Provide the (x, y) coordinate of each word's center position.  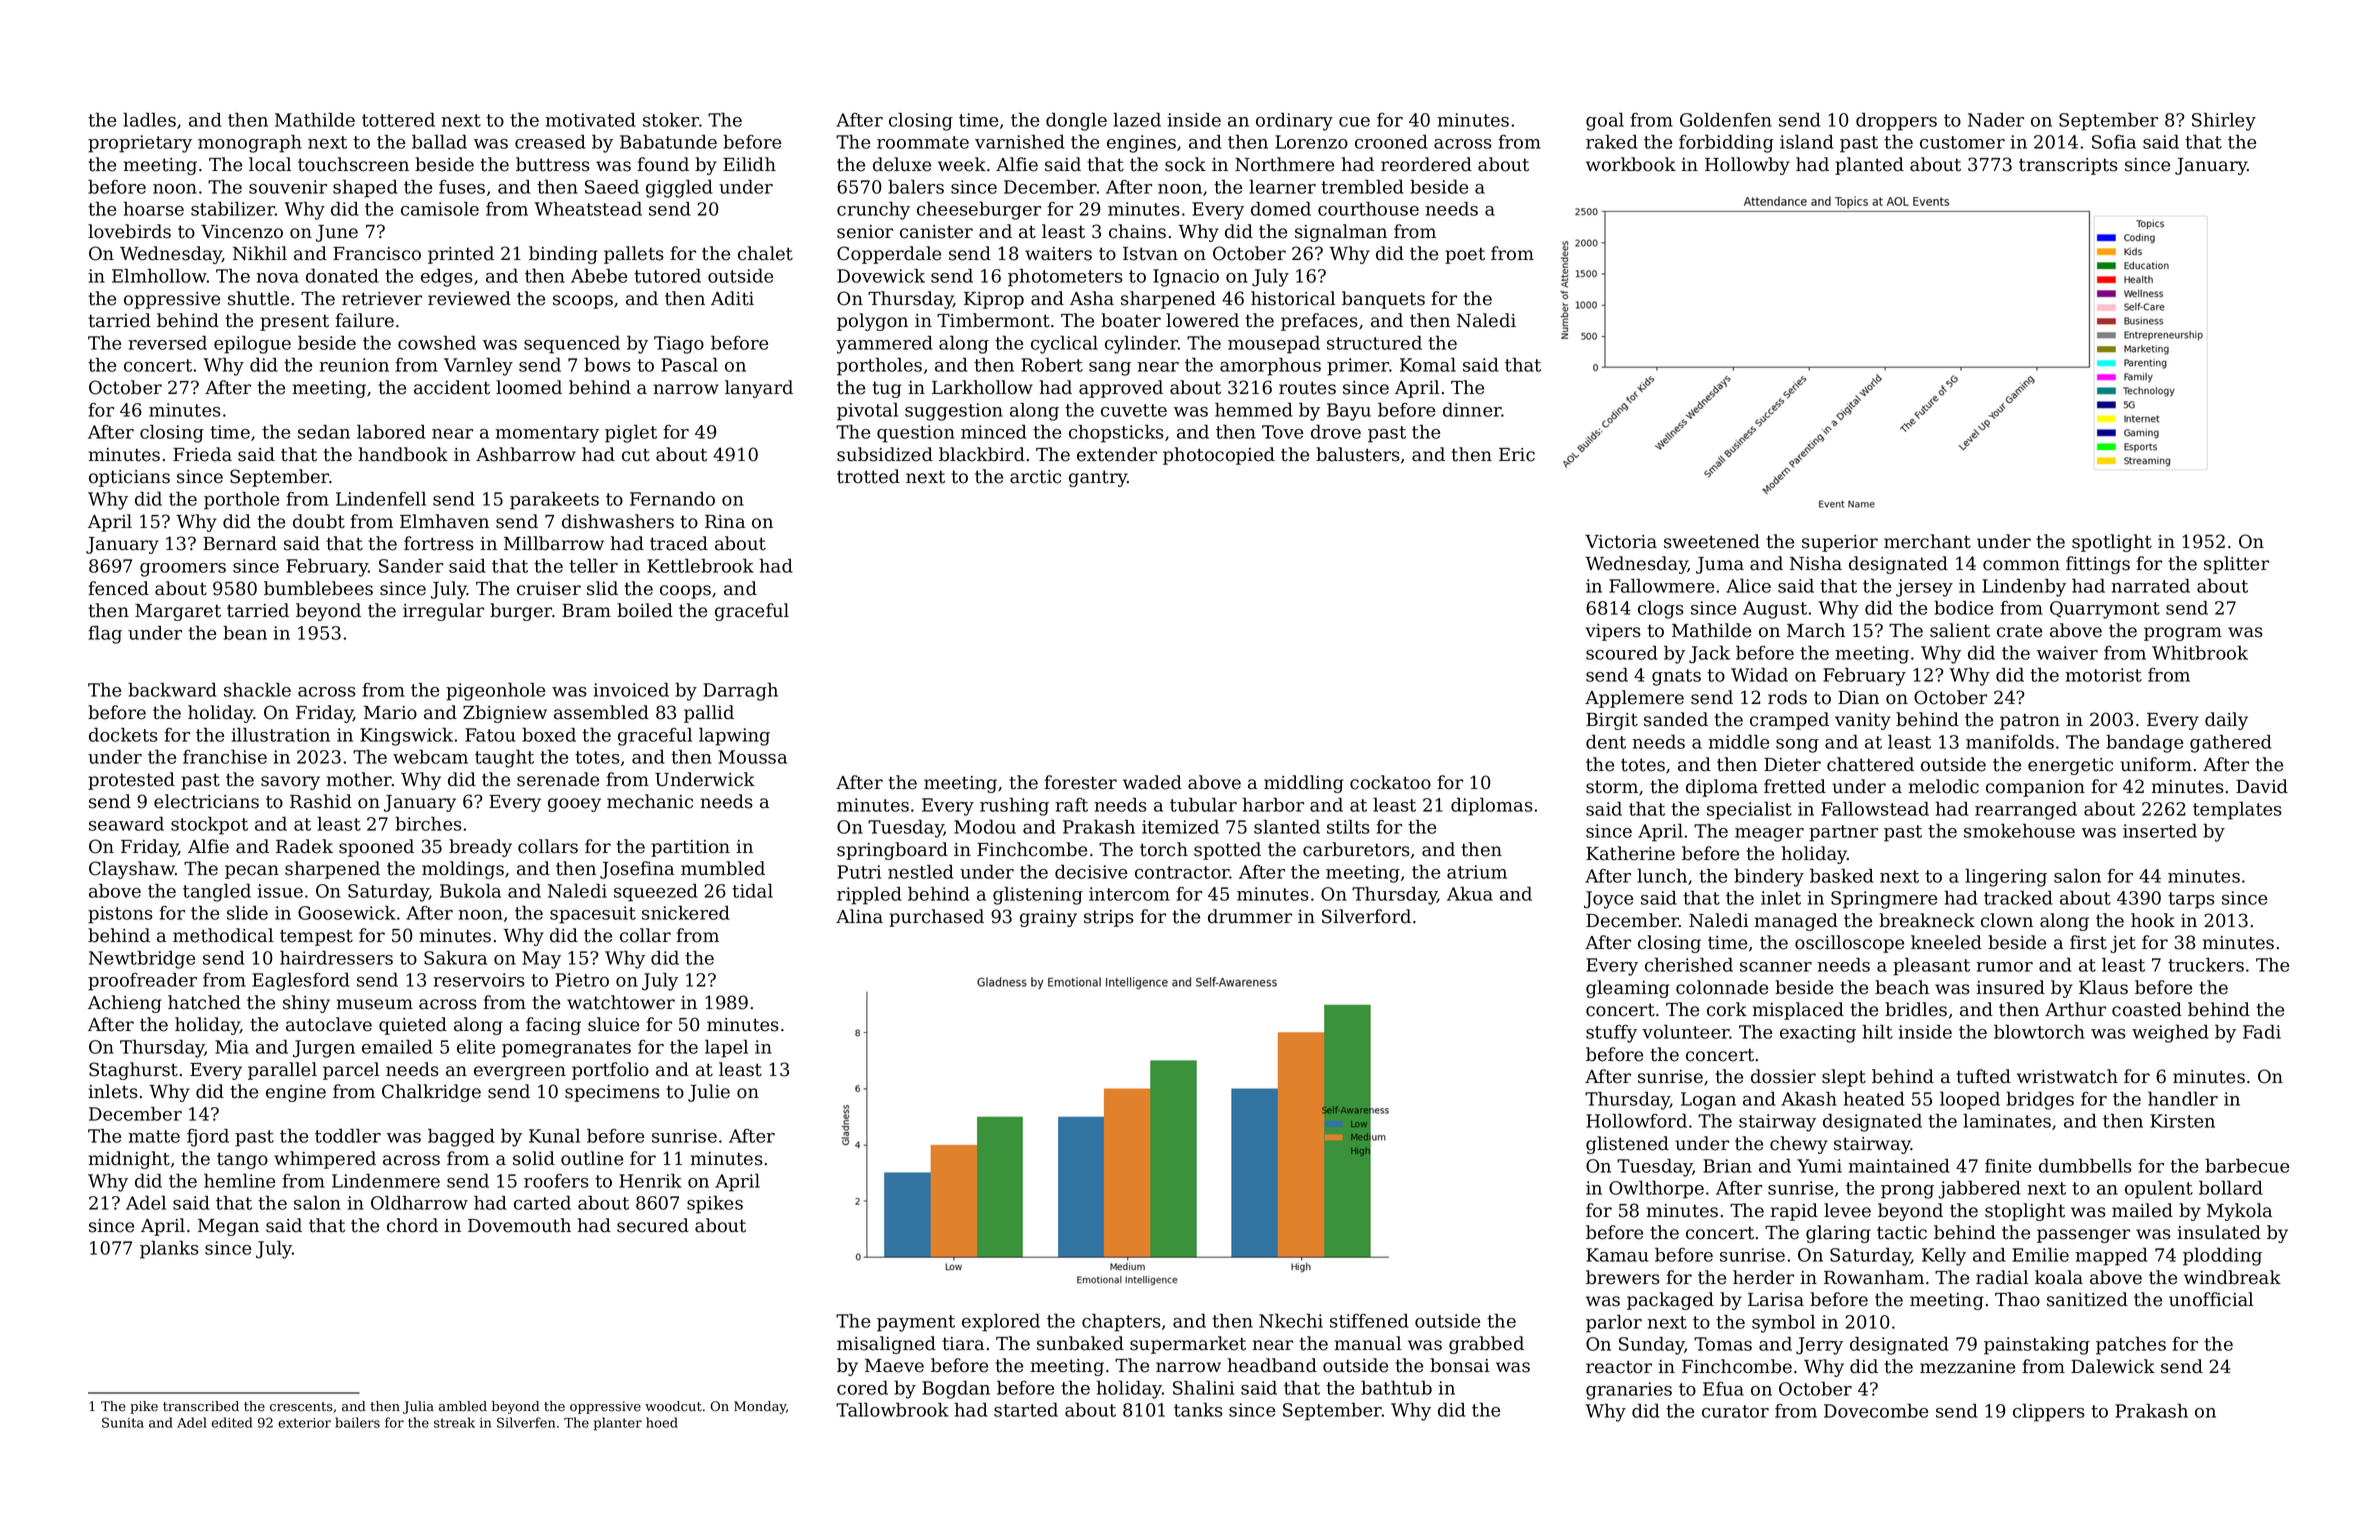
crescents (301, 1407)
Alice (1748, 586)
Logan (1708, 1101)
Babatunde (668, 141)
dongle (1076, 121)
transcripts (2068, 166)
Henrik (650, 1181)
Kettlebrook (700, 565)
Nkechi (1291, 1320)
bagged (461, 1137)
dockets (123, 734)
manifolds (2010, 741)
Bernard (240, 543)
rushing (1014, 806)
